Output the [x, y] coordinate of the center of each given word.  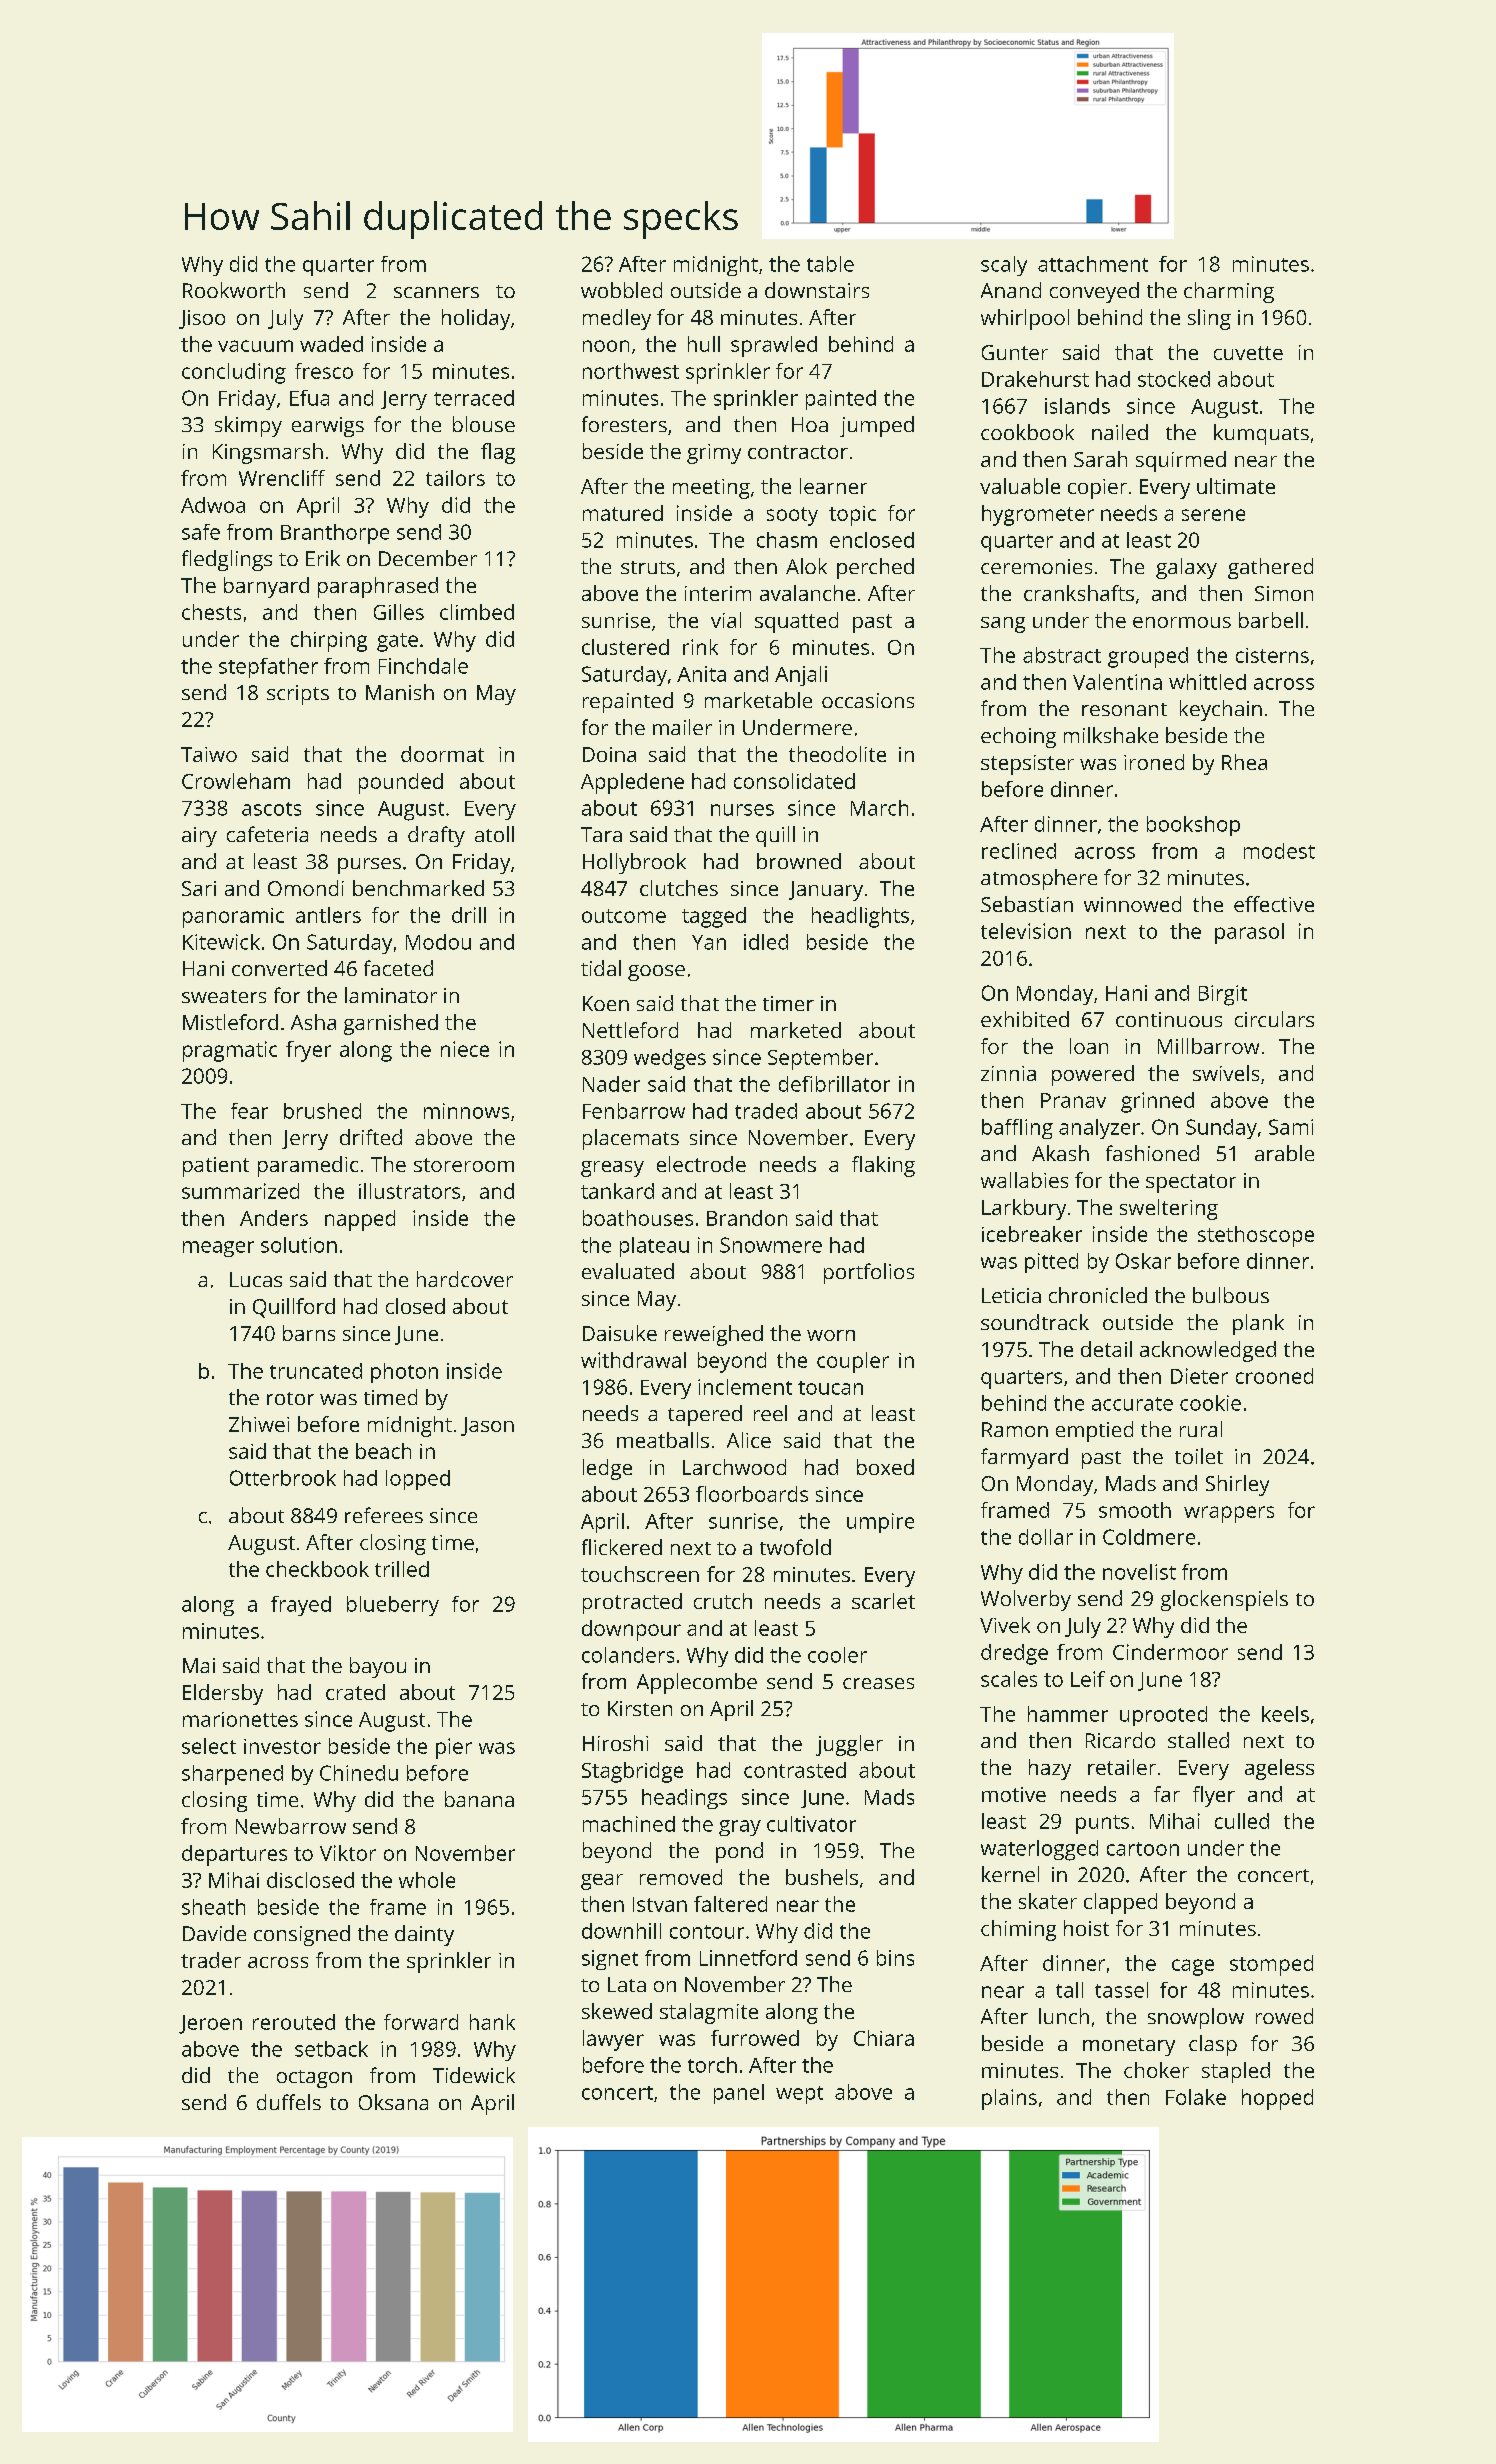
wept [799, 2095]
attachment [1093, 264]
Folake [1196, 2097]
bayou [378, 1667]
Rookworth [234, 290]
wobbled [621, 290]
